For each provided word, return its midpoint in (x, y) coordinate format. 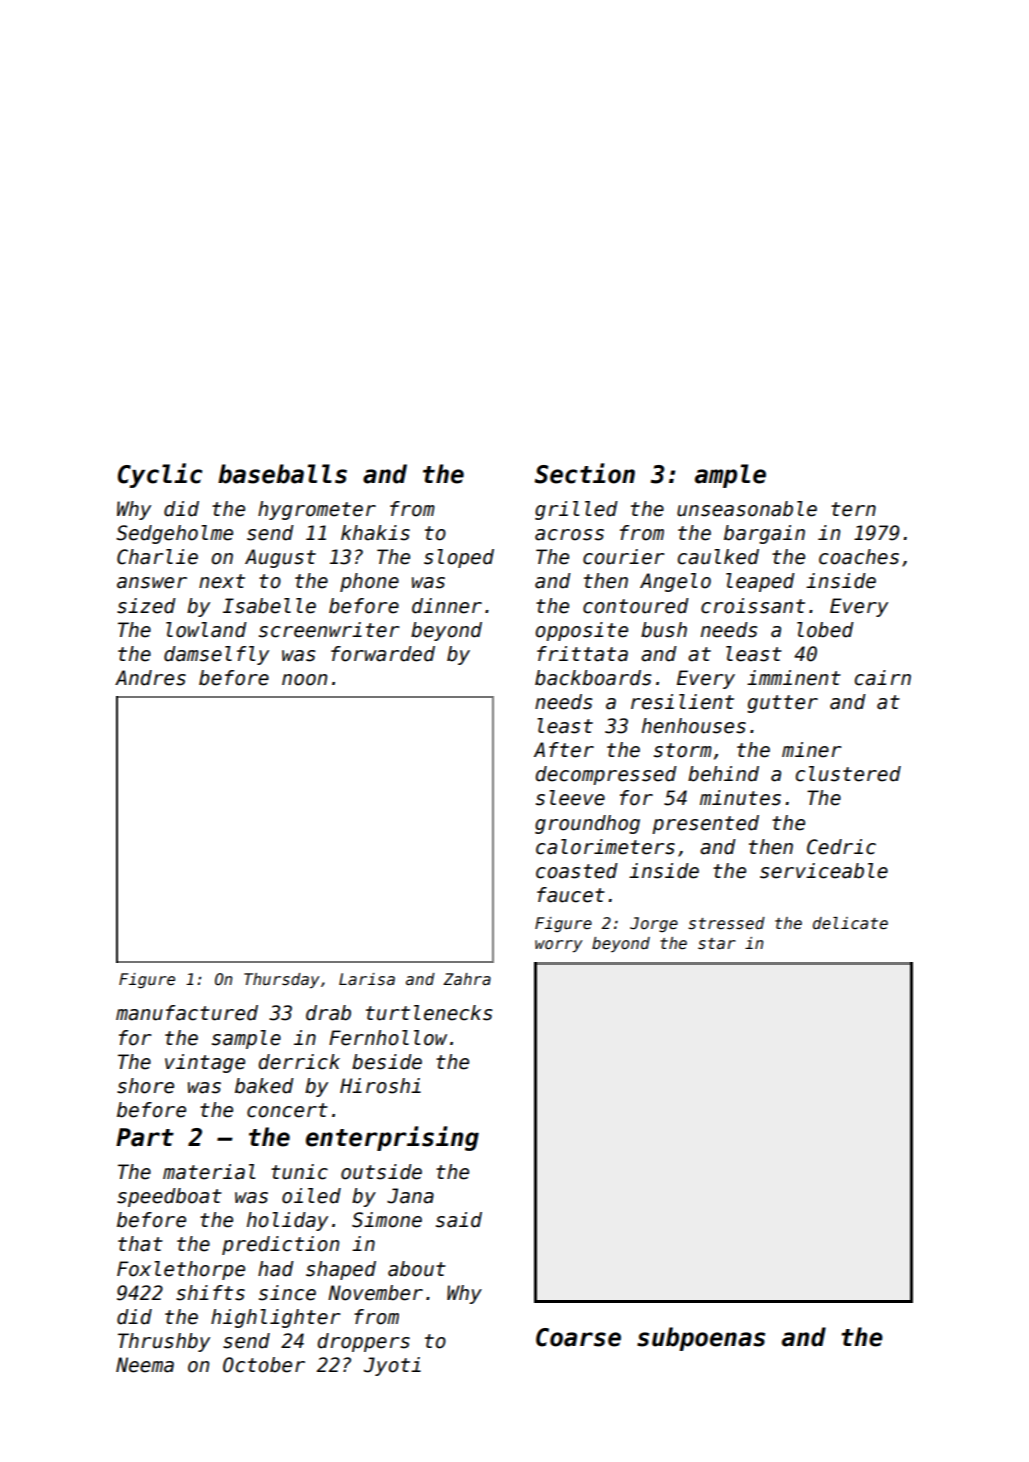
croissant (753, 606)
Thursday (282, 981)
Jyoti (392, 1366)
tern (853, 509)
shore (145, 1086)
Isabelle (269, 606)
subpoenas (701, 1339)
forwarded (383, 654)
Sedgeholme (174, 534)
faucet (571, 895)
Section (585, 473)
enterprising (392, 1138)
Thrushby (164, 1342)
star (717, 943)
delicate (850, 923)
